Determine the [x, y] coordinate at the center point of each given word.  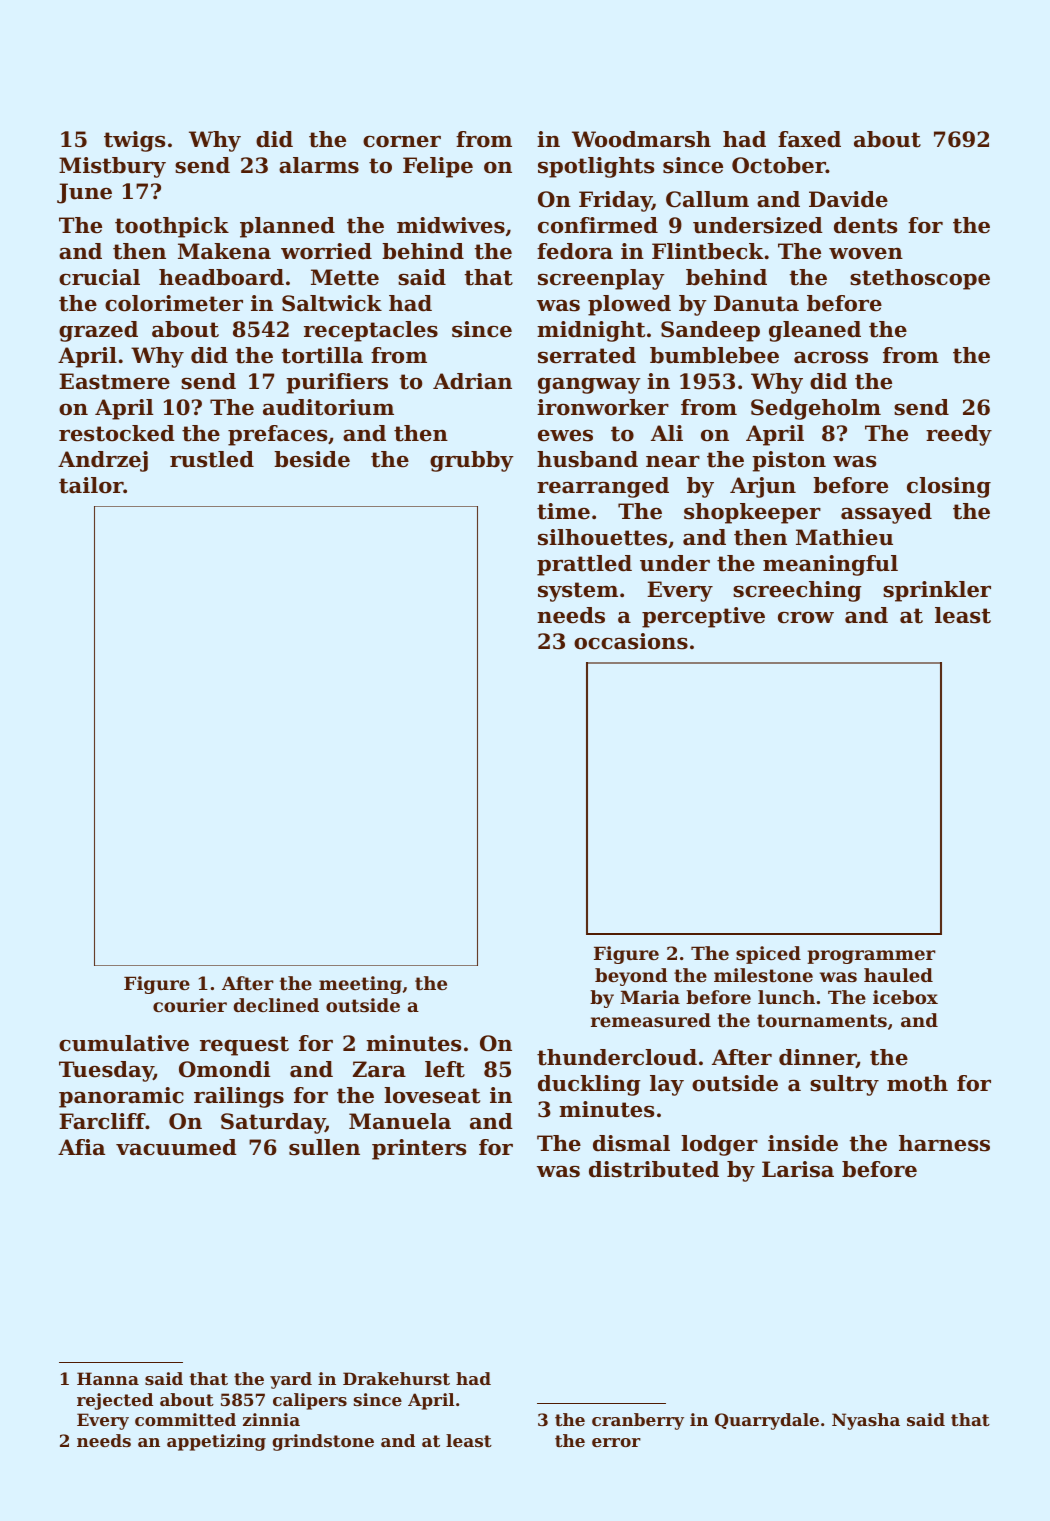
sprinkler [937, 591]
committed [185, 1419]
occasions [631, 641]
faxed [809, 139]
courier [190, 1005]
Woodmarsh [641, 139]
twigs [134, 141]
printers [419, 1149]
